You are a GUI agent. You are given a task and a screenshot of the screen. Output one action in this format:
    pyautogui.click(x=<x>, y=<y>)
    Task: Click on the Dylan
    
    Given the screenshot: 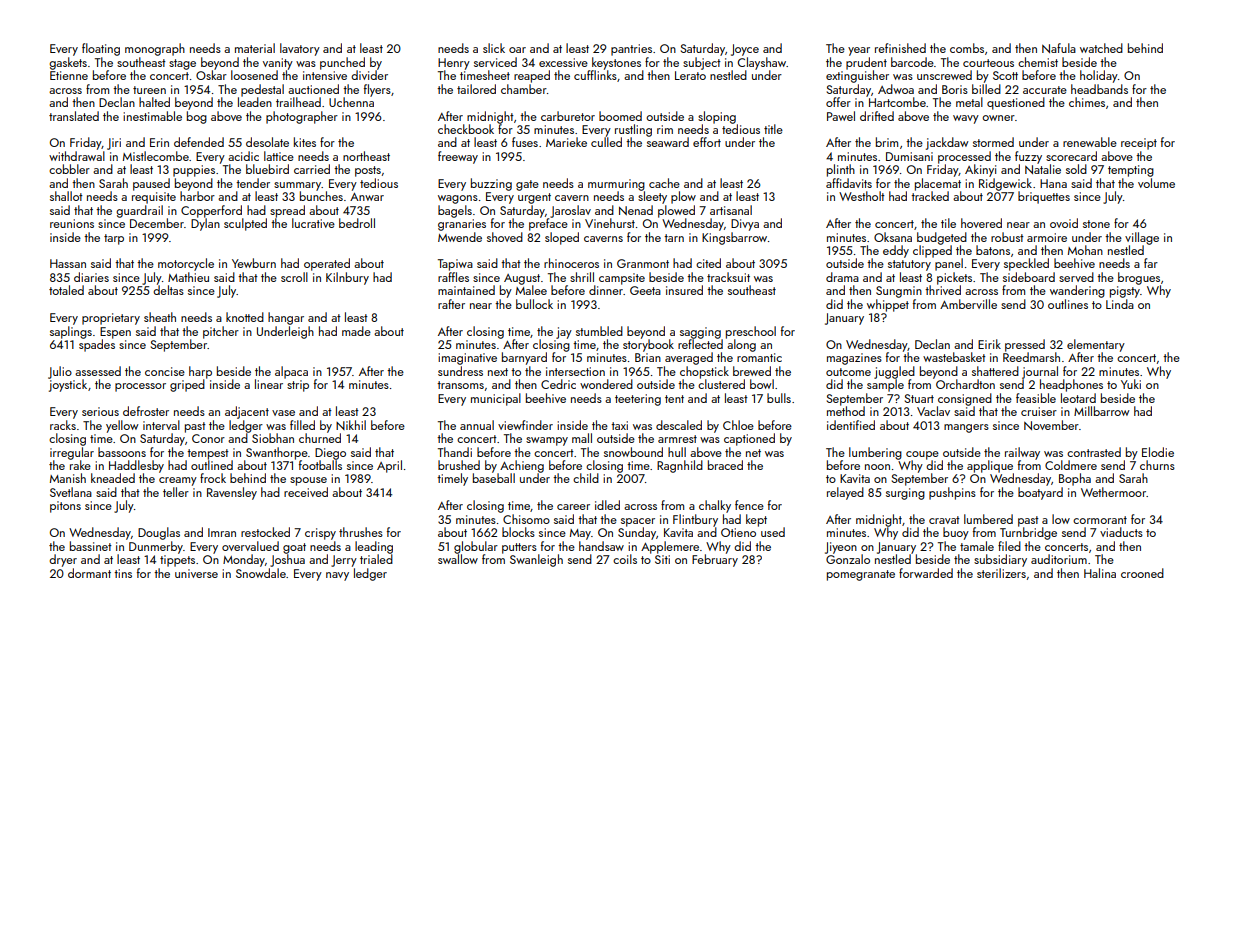 What is the action you would take?
    pyautogui.click(x=205, y=224)
